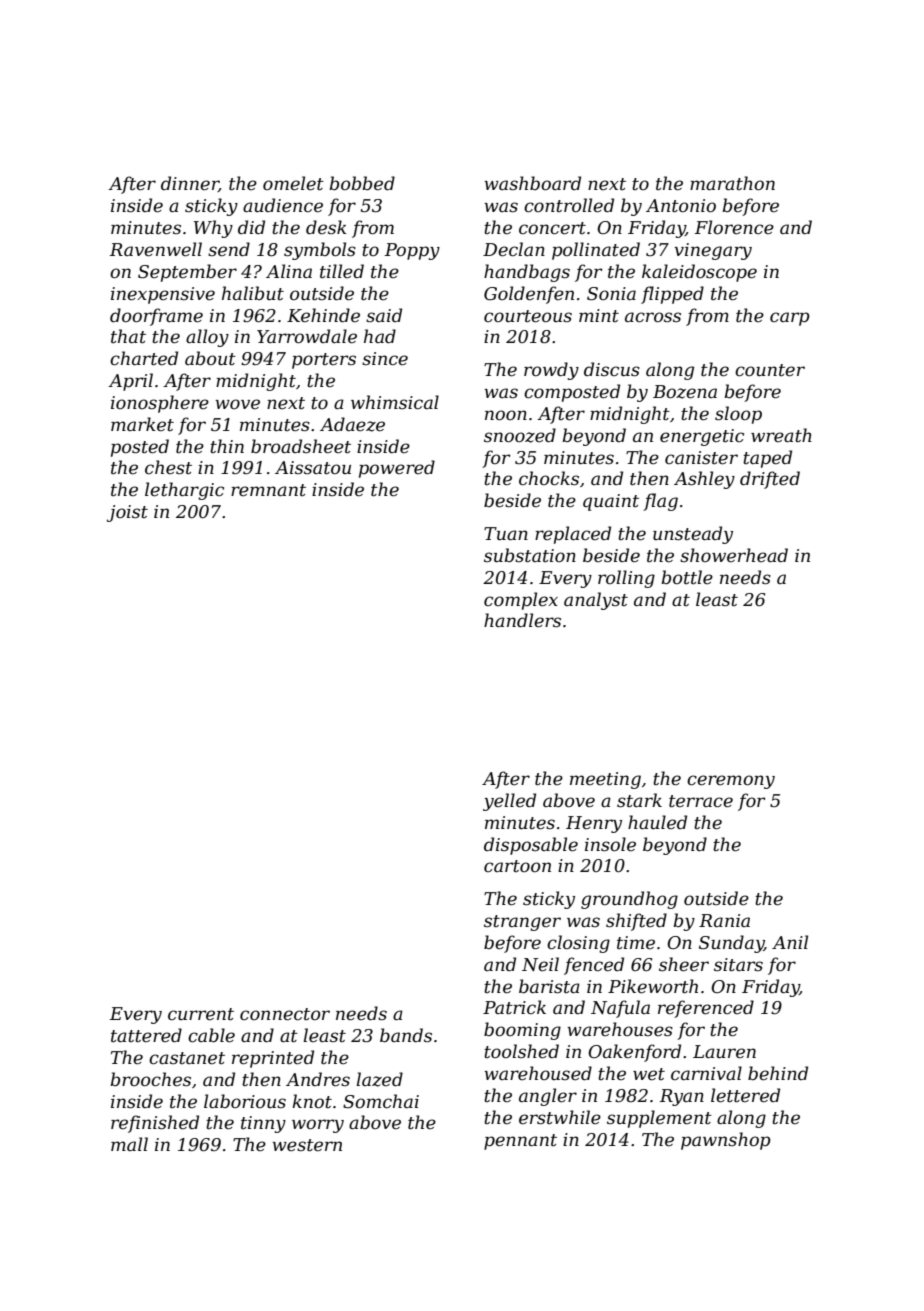  Describe the element at coordinates (184, 491) in the document. I see `lethargic` at that location.
